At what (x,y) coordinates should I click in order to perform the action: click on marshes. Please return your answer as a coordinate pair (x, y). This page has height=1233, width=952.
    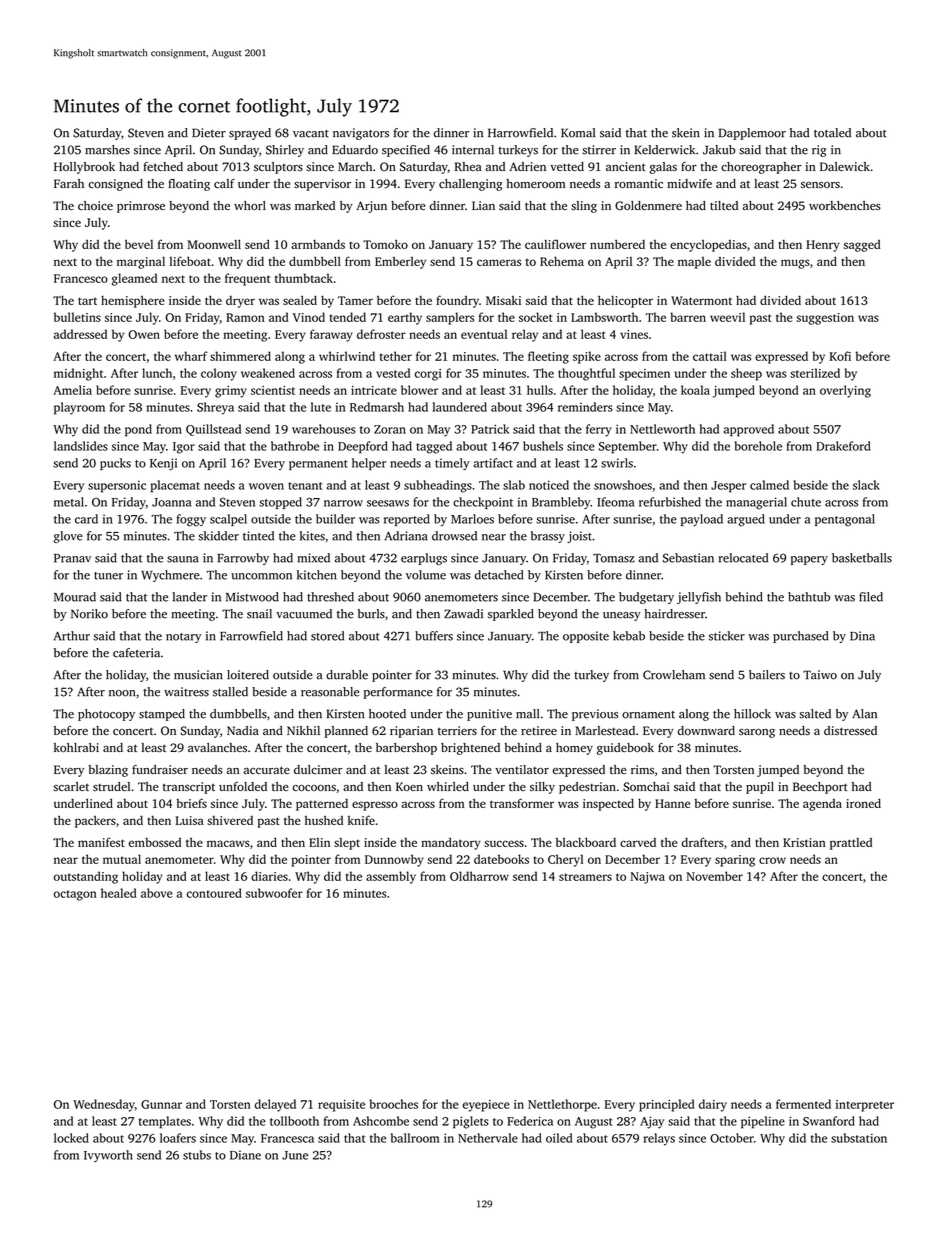
    Looking at the image, I should click on (107, 150).
